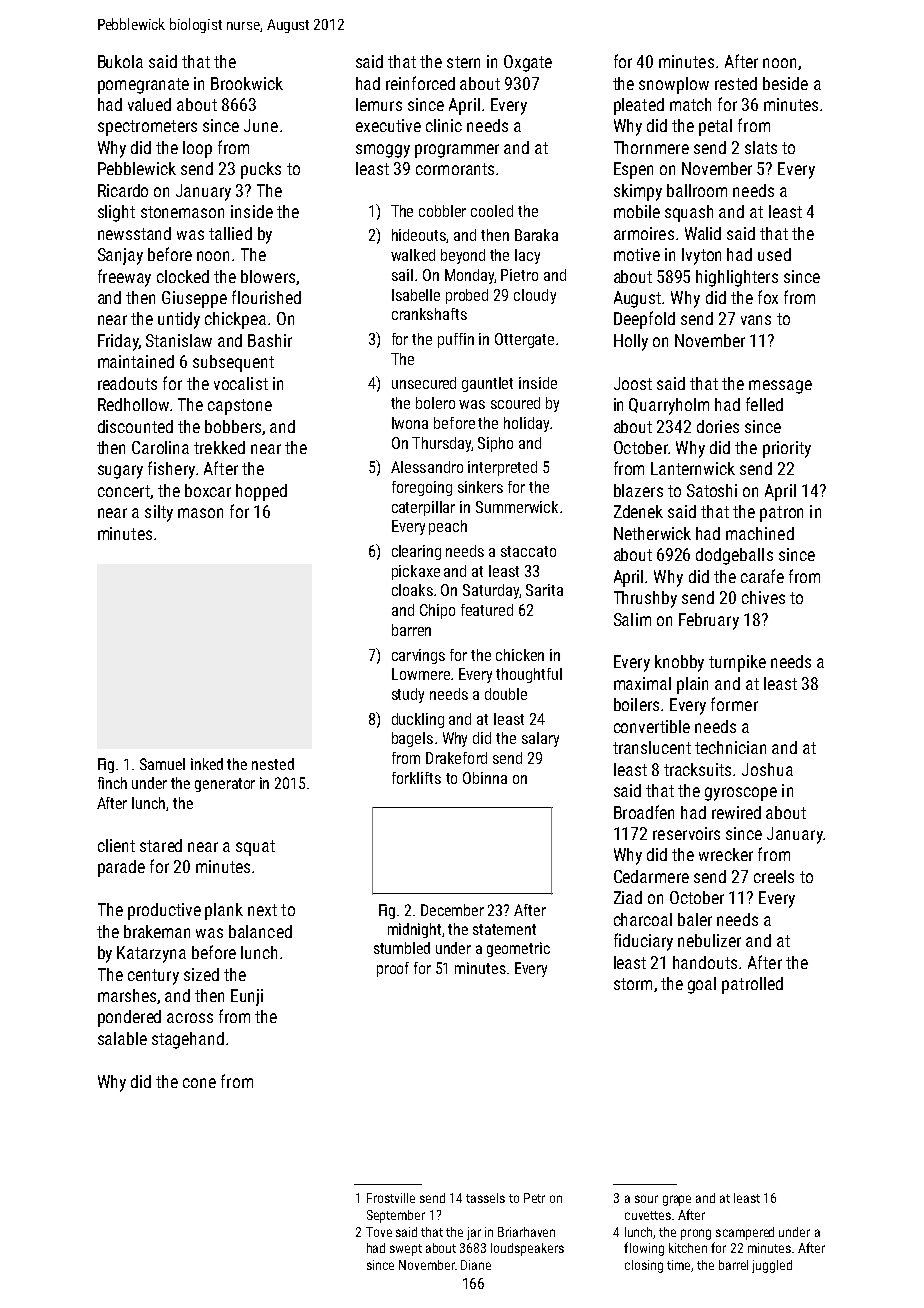 The image size is (924, 1308). Describe the element at coordinates (413, 255) in the document. I see `walked` at that location.
